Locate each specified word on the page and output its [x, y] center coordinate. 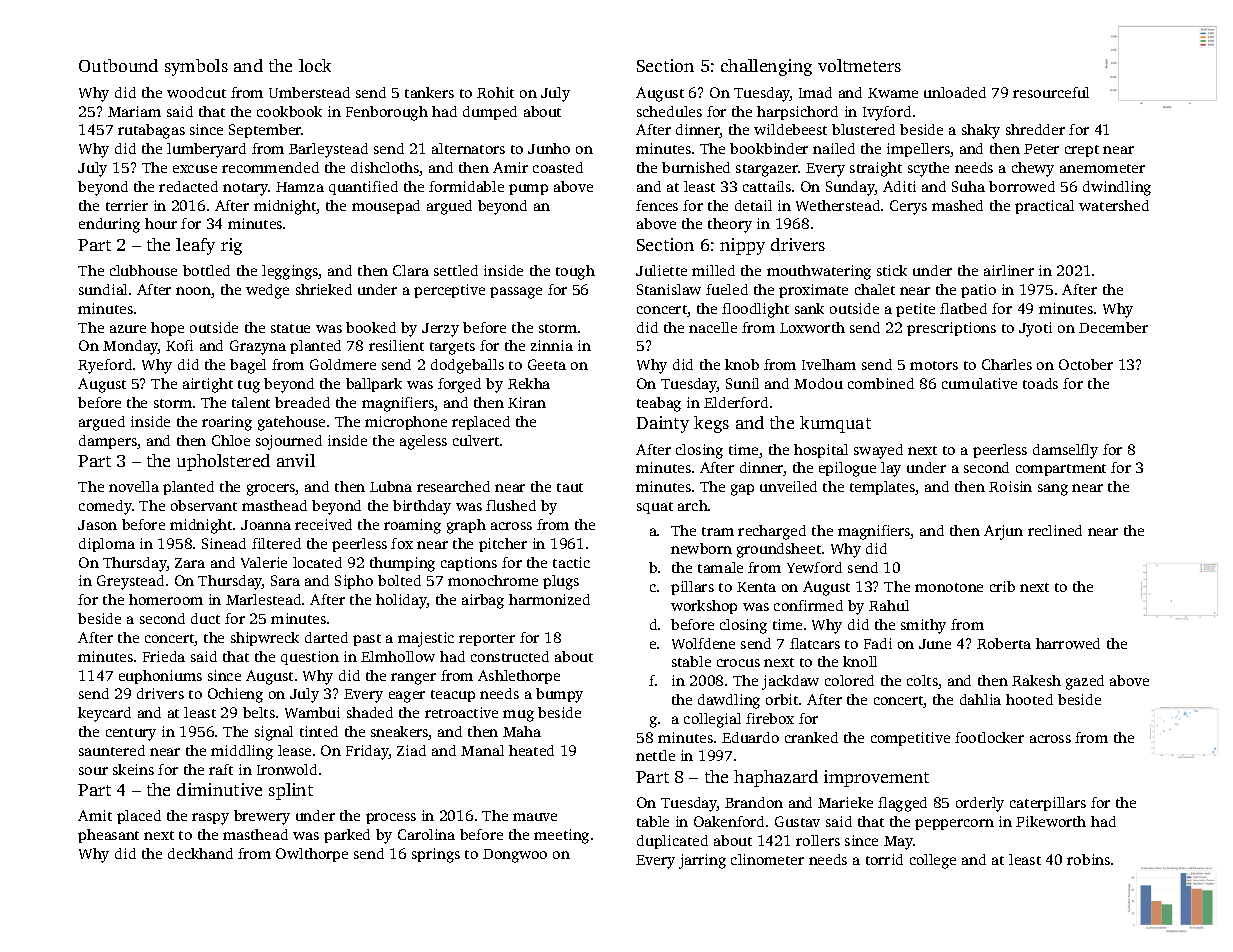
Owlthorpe [312, 855]
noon [193, 291]
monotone [949, 587]
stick [892, 270]
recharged [772, 532]
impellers [918, 150]
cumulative [979, 383]
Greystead [130, 582]
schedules [669, 111]
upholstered [223, 462]
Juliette [661, 270]
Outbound [118, 65]
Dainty [663, 424]
